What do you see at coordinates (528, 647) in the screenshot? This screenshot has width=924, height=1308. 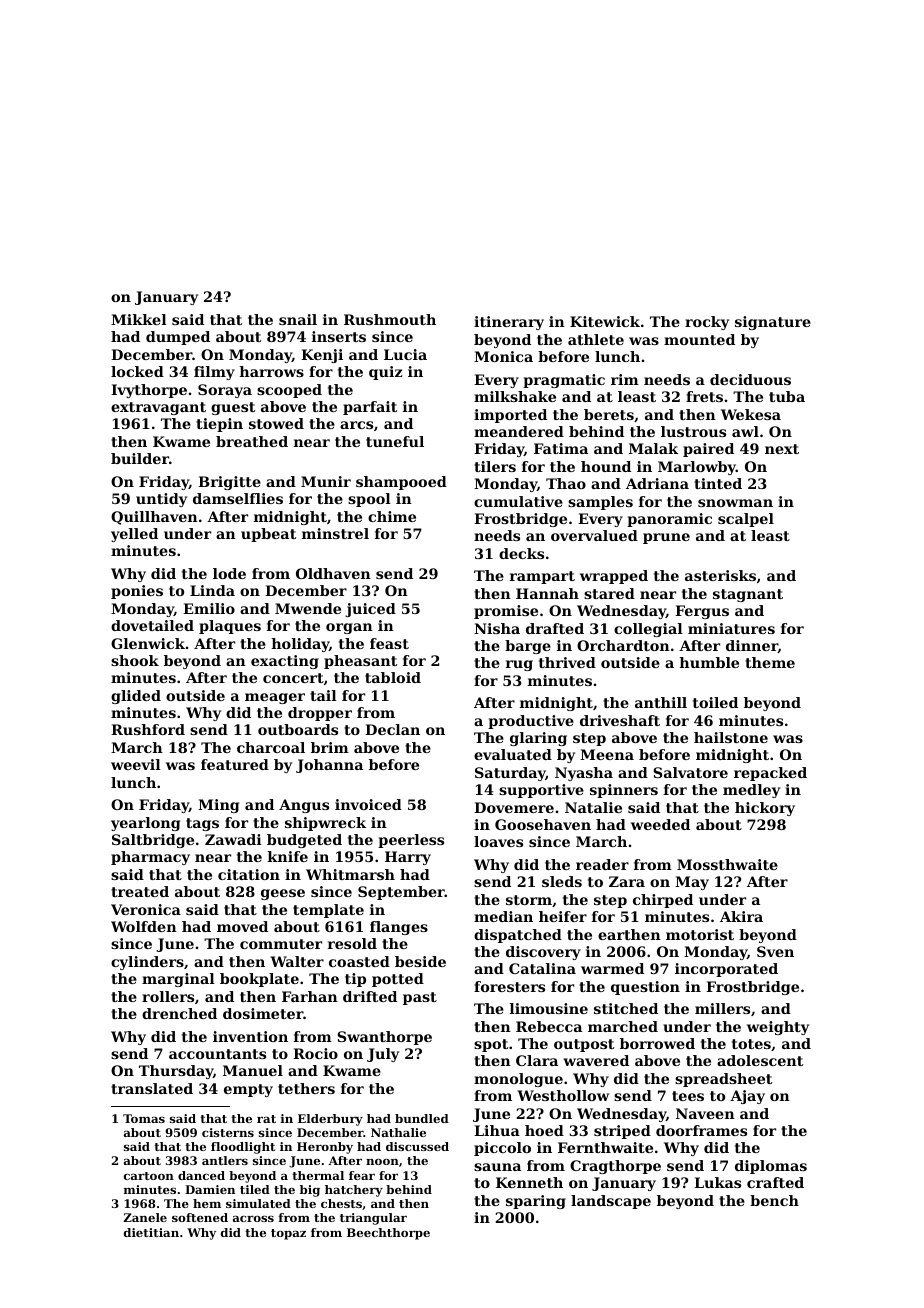 I see `barge` at bounding box center [528, 647].
